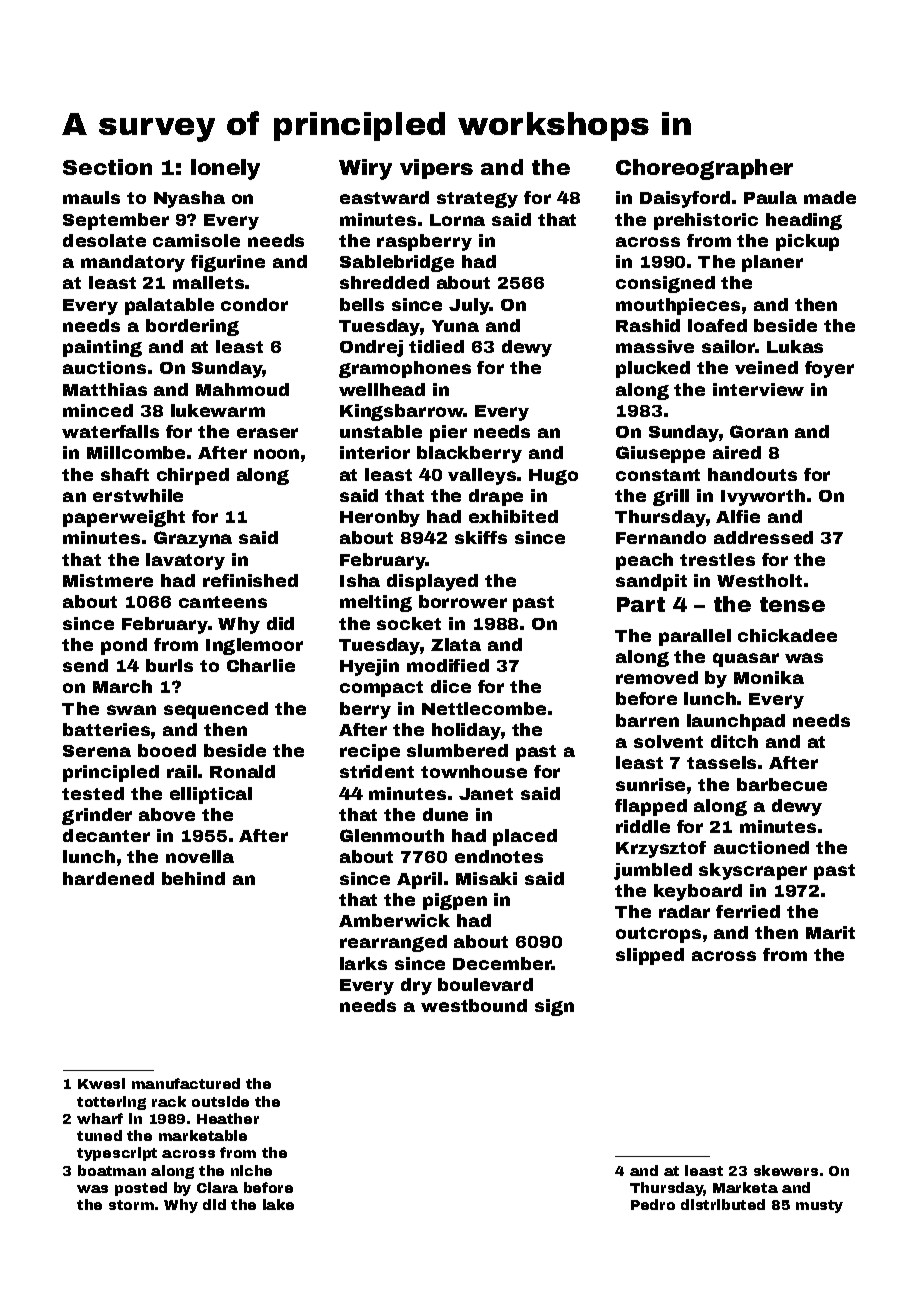 The image size is (924, 1308). Describe the element at coordinates (647, 720) in the screenshot. I see `barren` at that location.
